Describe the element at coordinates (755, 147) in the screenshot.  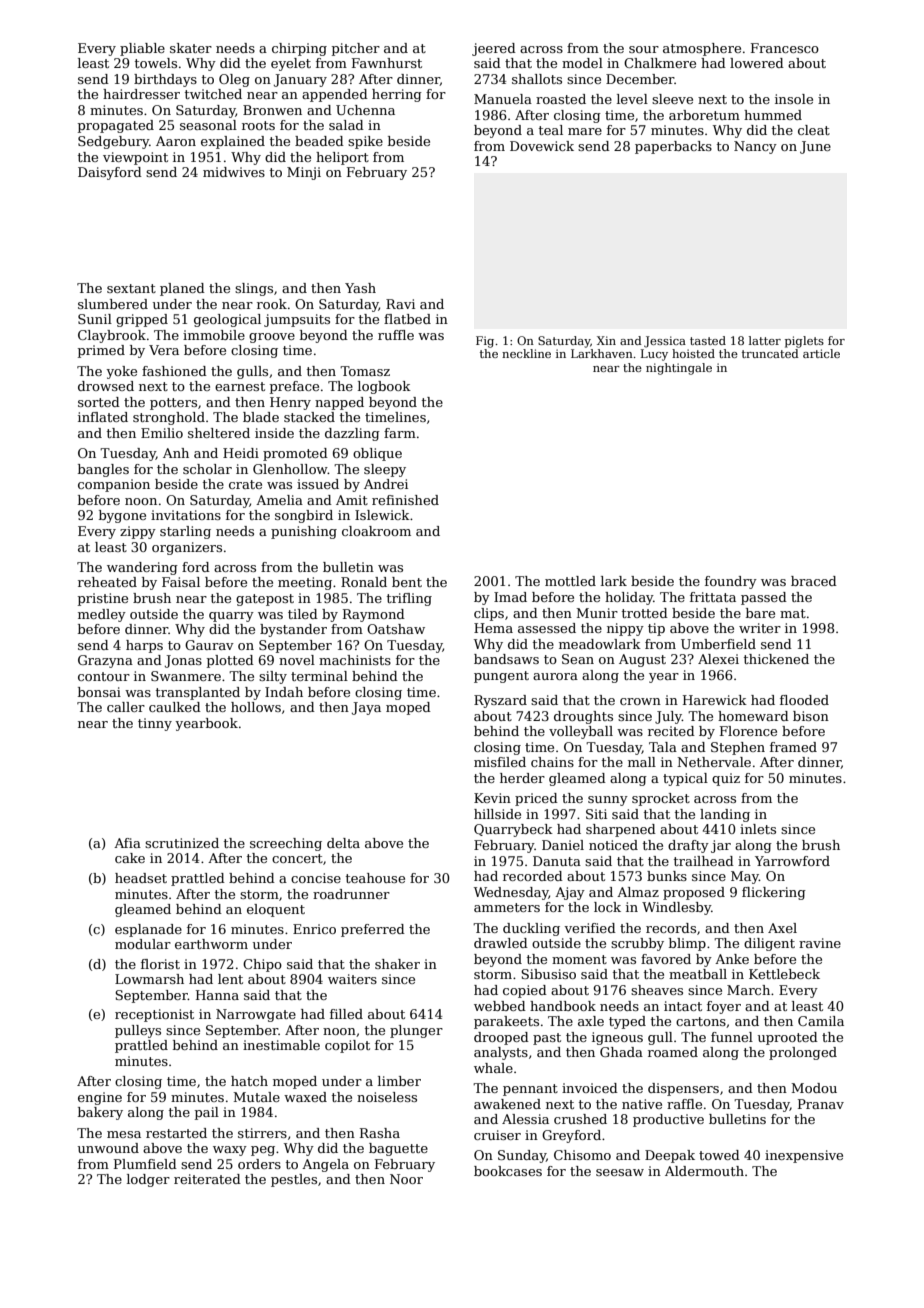
I see `Nancy` at that location.
